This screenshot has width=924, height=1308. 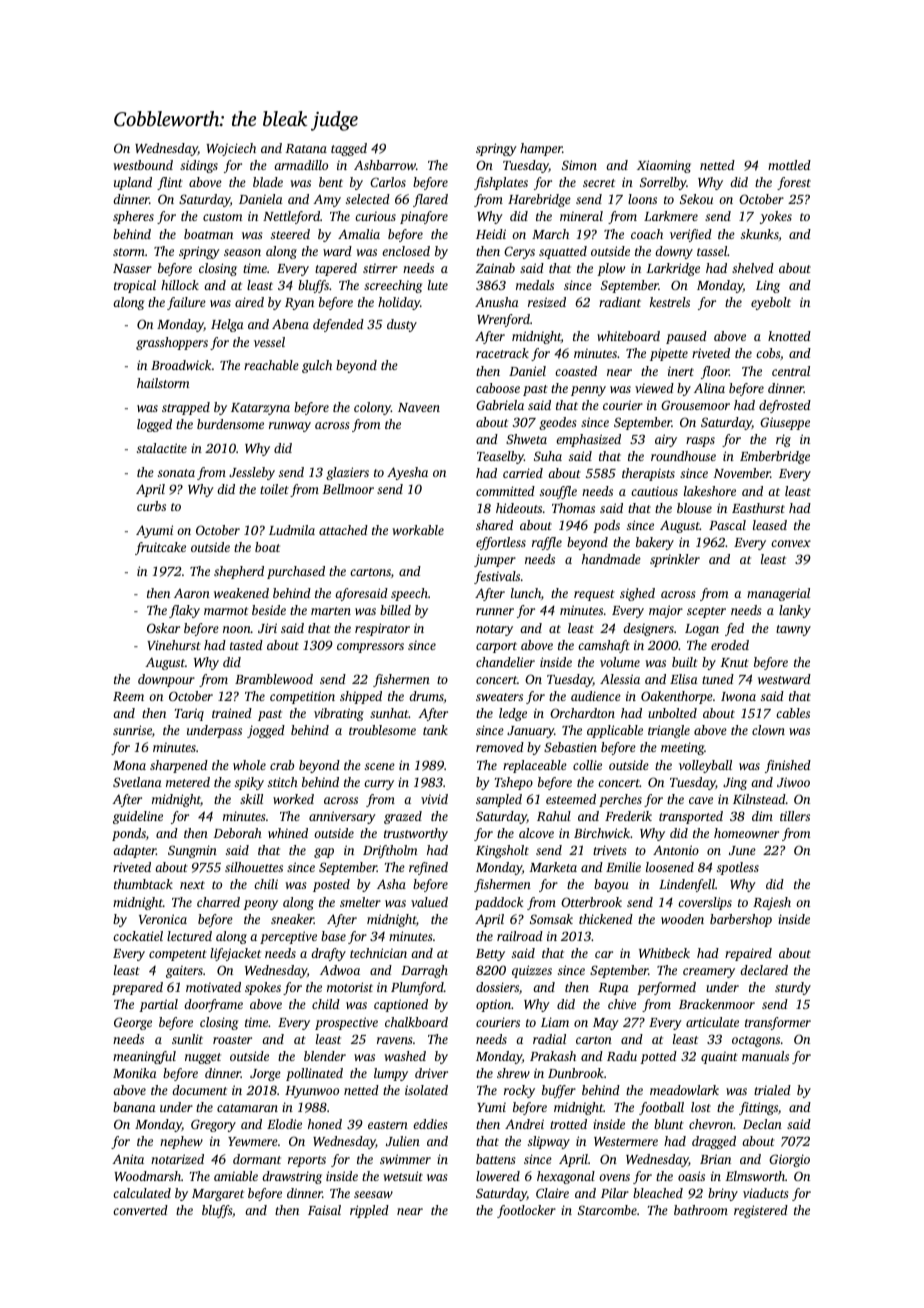 What do you see at coordinates (793, 630) in the screenshot?
I see `tawny` at bounding box center [793, 630].
